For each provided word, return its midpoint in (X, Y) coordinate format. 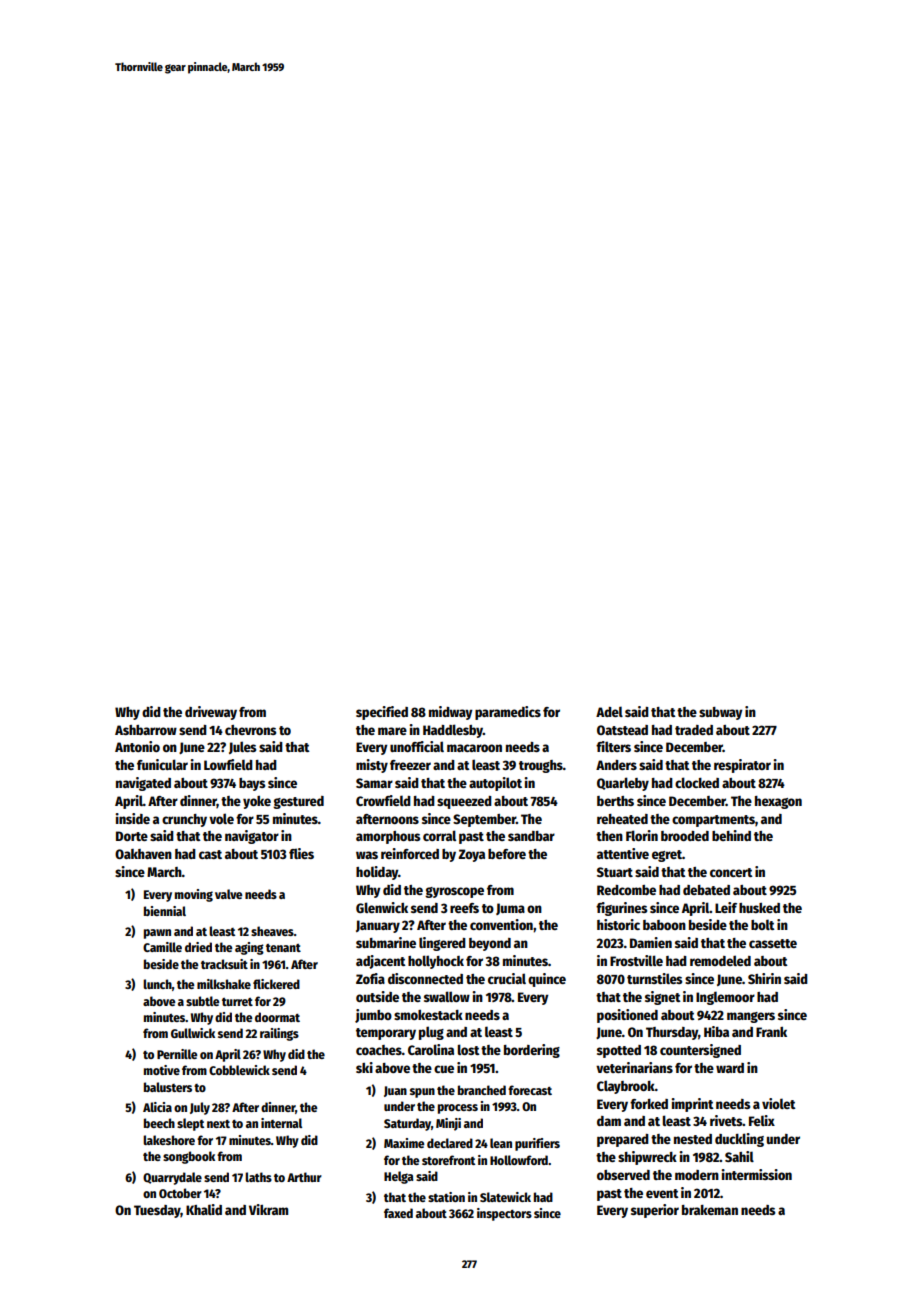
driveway (211, 713)
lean (501, 1143)
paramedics (508, 713)
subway (721, 713)
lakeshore (169, 1140)
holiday (377, 873)
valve (228, 894)
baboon (664, 925)
